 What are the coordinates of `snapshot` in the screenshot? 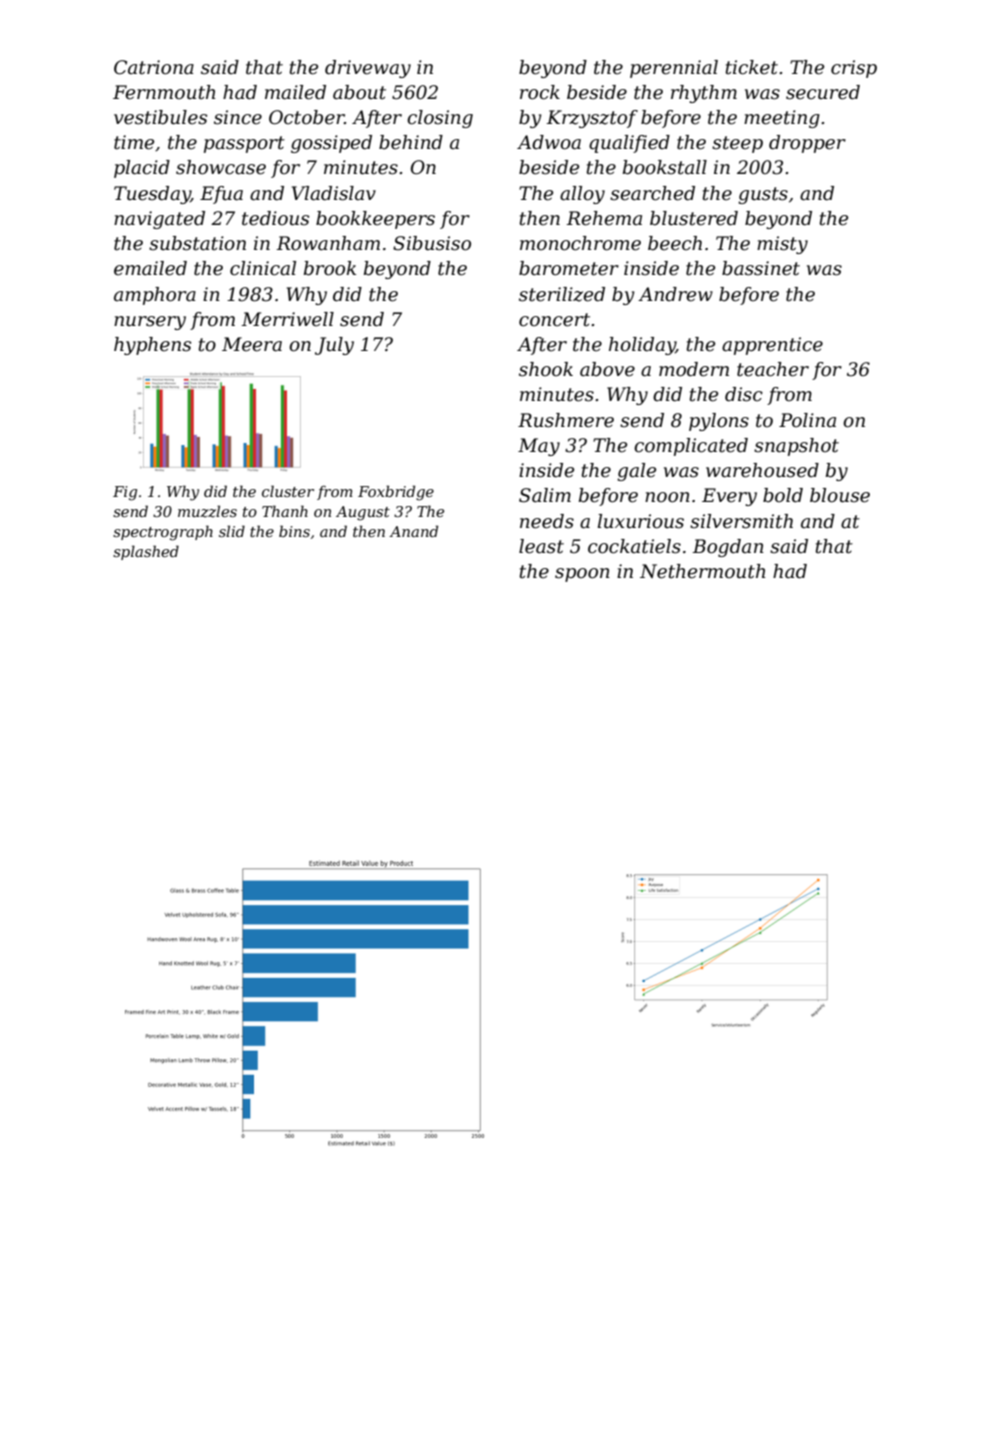 It's located at (796, 447).
